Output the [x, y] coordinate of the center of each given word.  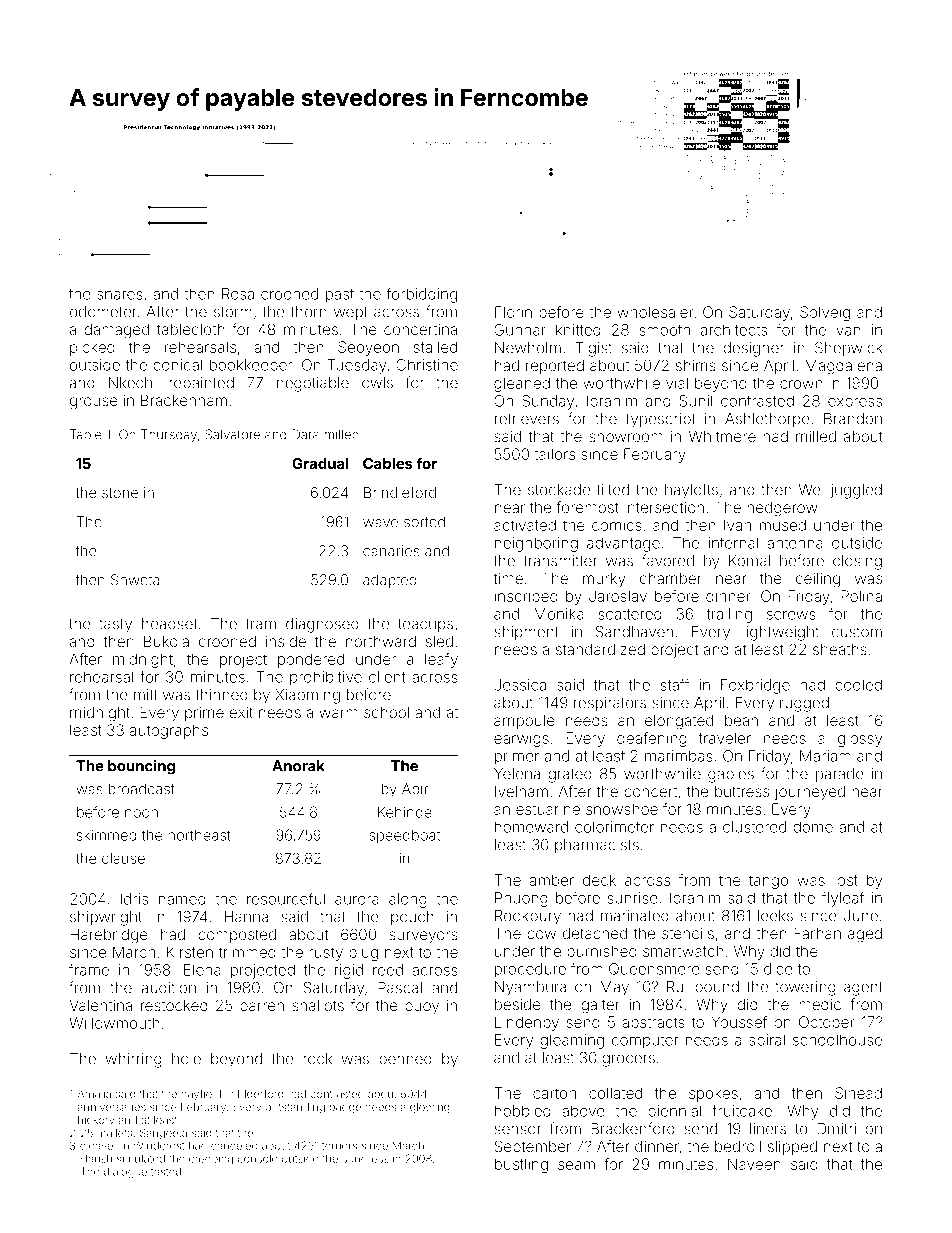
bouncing [141, 767]
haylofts [691, 491]
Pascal [400, 988]
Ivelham [521, 791]
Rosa [238, 294]
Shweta [135, 580]
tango [768, 882]
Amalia [94, 1094]
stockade [559, 490]
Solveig [825, 313]
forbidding [421, 295]
